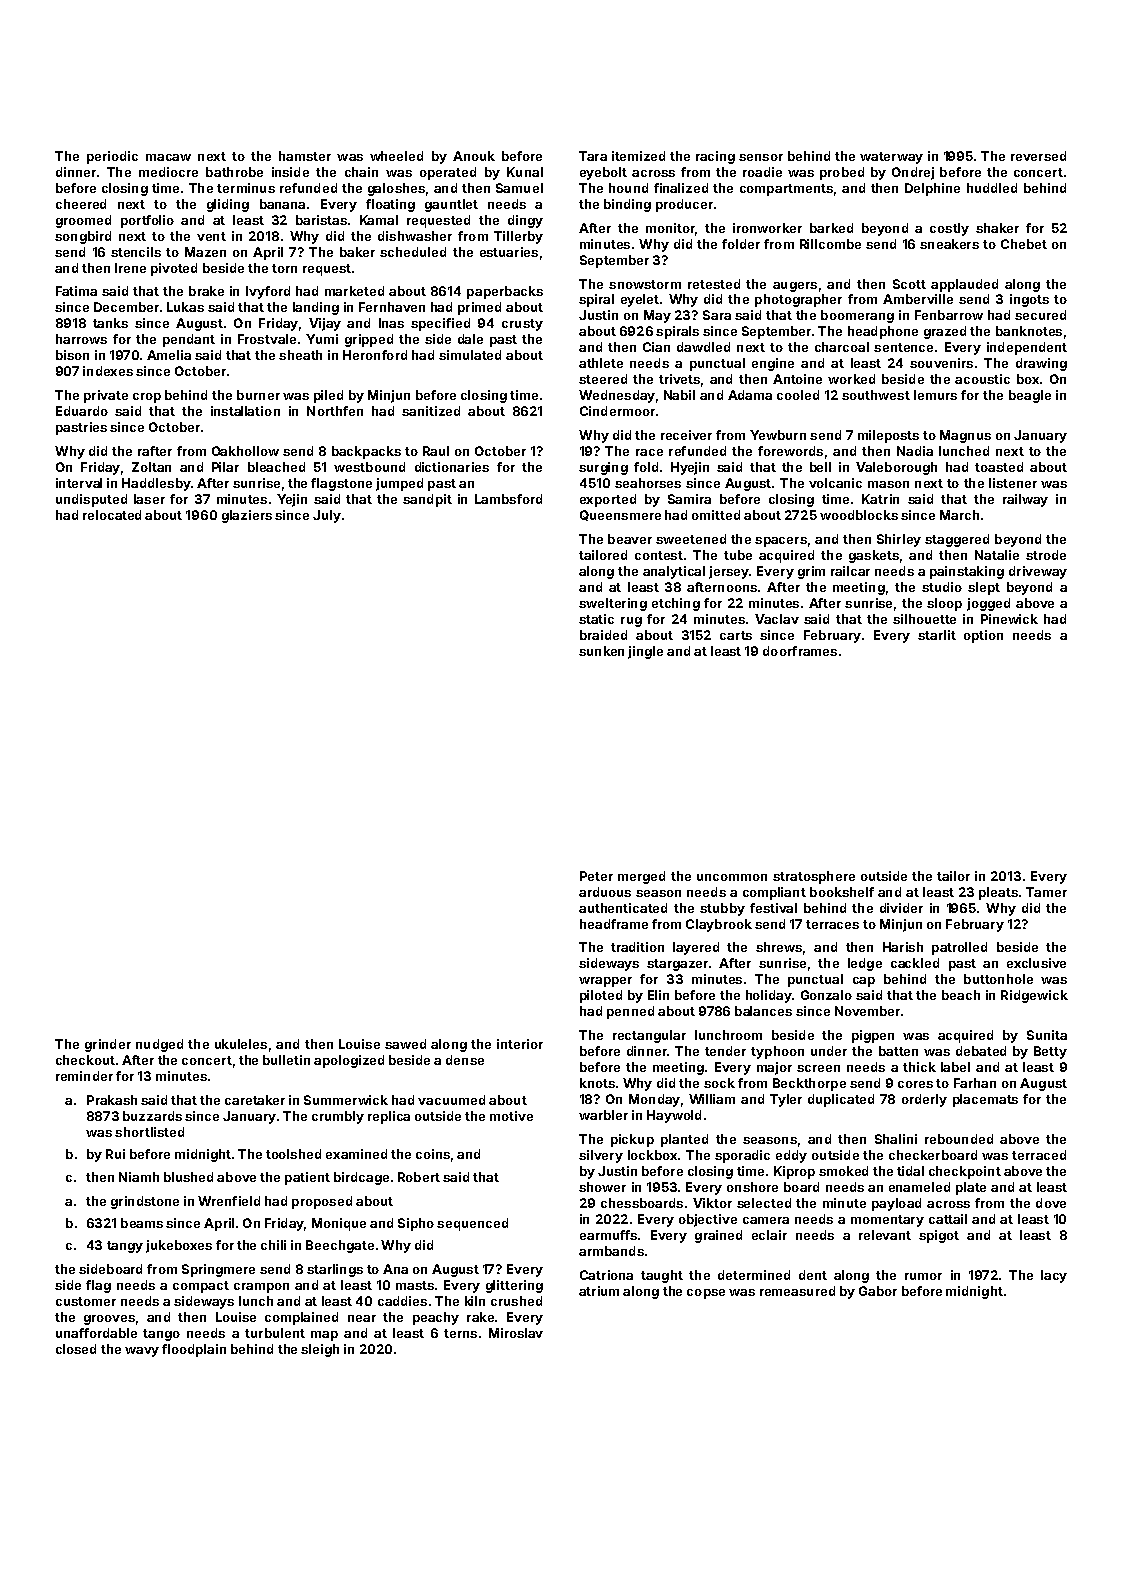 This image has width=1122, height=1587. What do you see at coordinates (878, 1291) in the image?
I see `Gabor` at bounding box center [878, 1291].
